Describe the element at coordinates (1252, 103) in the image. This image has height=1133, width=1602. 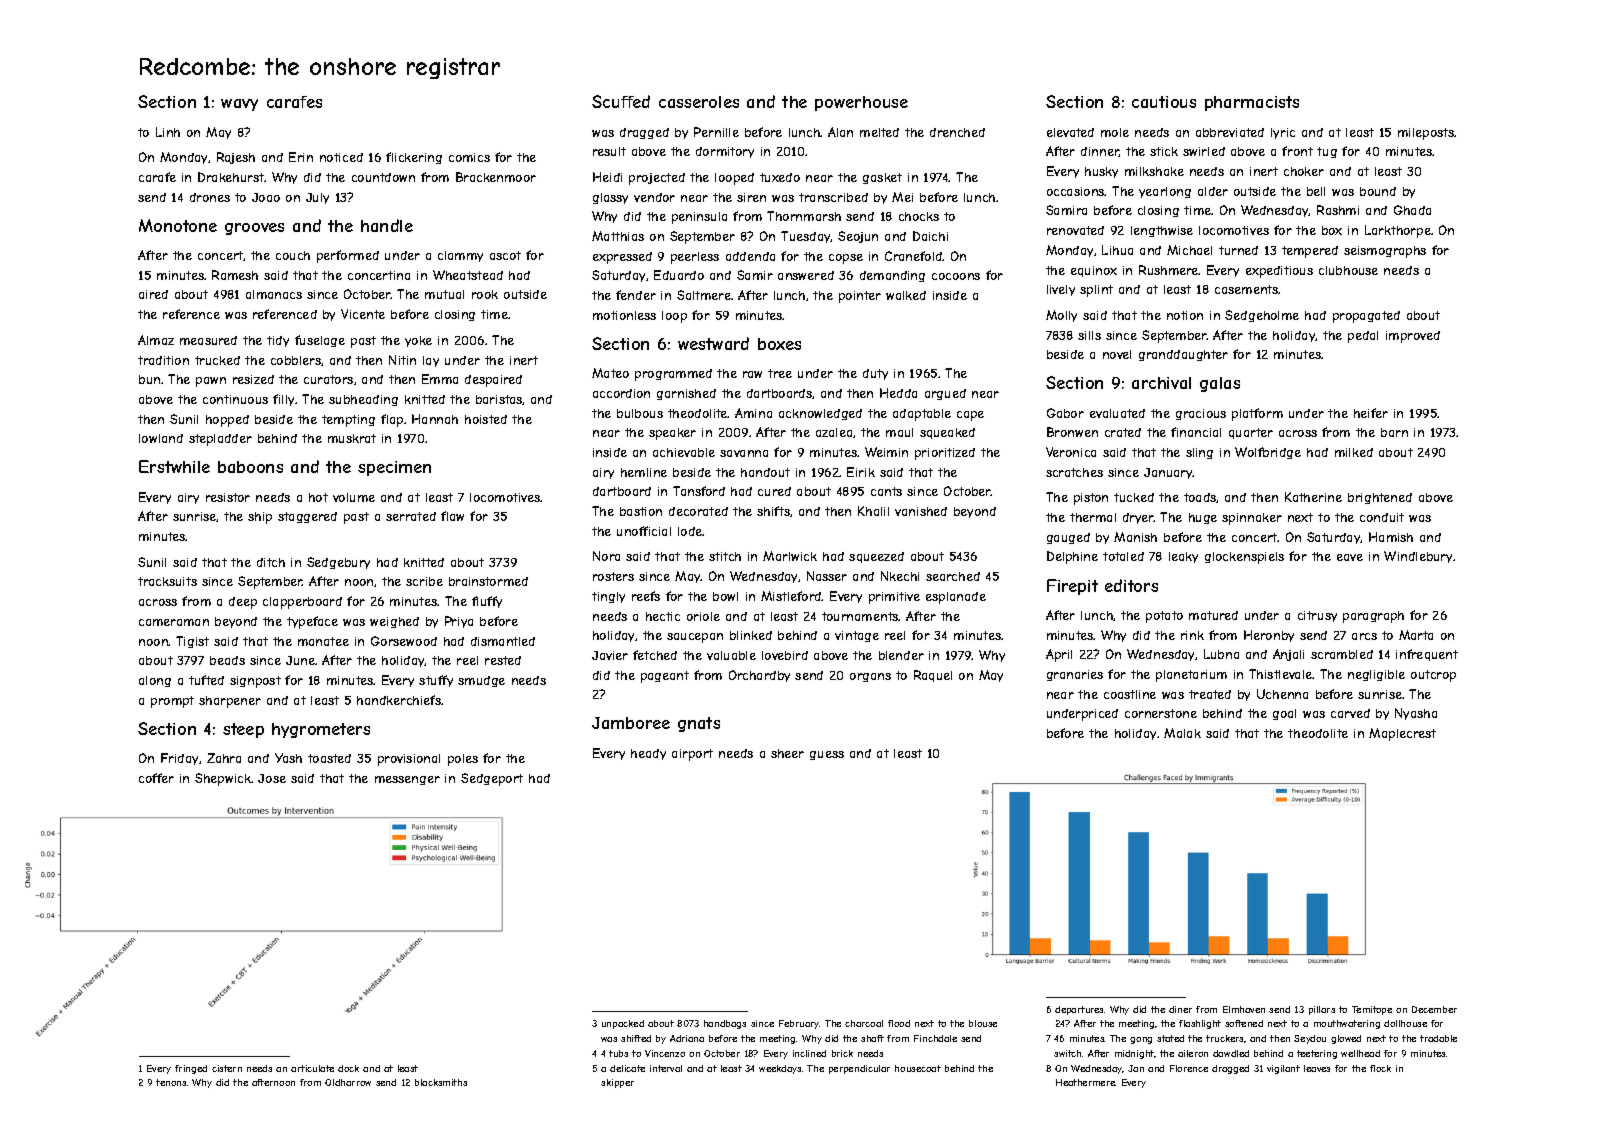
I see `pharmacists` at that location.
